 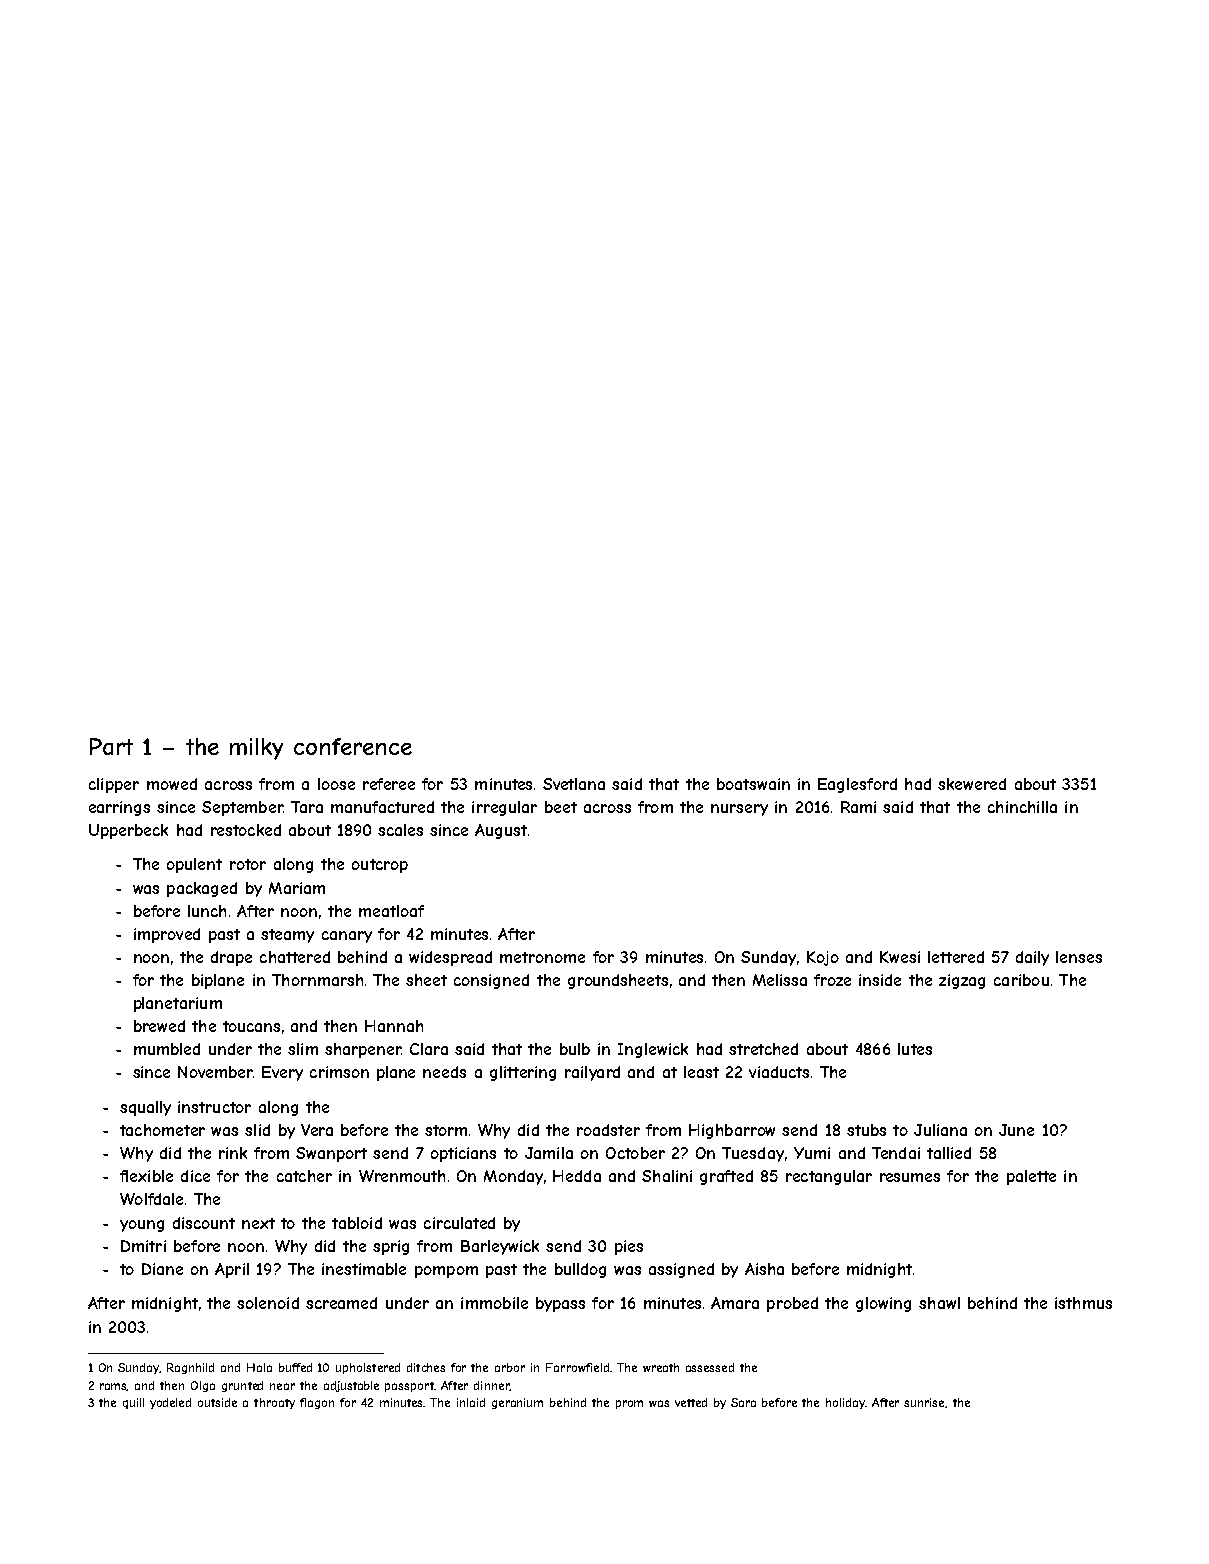 What do you see at coordinates (1021, 980) in the screenshot?
I see `caribou` at bounding box center [1021, 980].
